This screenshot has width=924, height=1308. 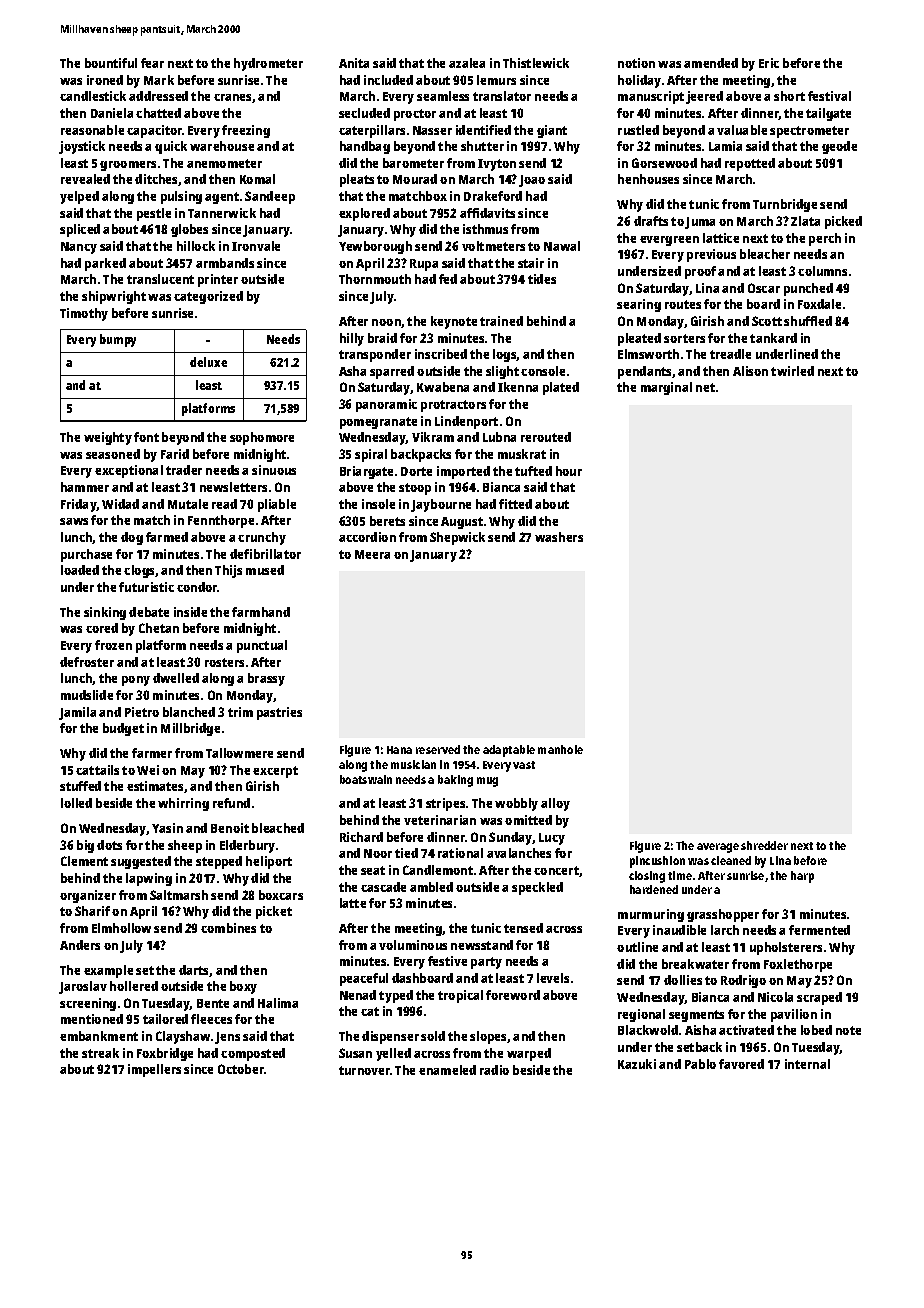 What do you see at coordinates (108, 971) in the screenshot?
I see `example` at bounding box center [108, 971].
